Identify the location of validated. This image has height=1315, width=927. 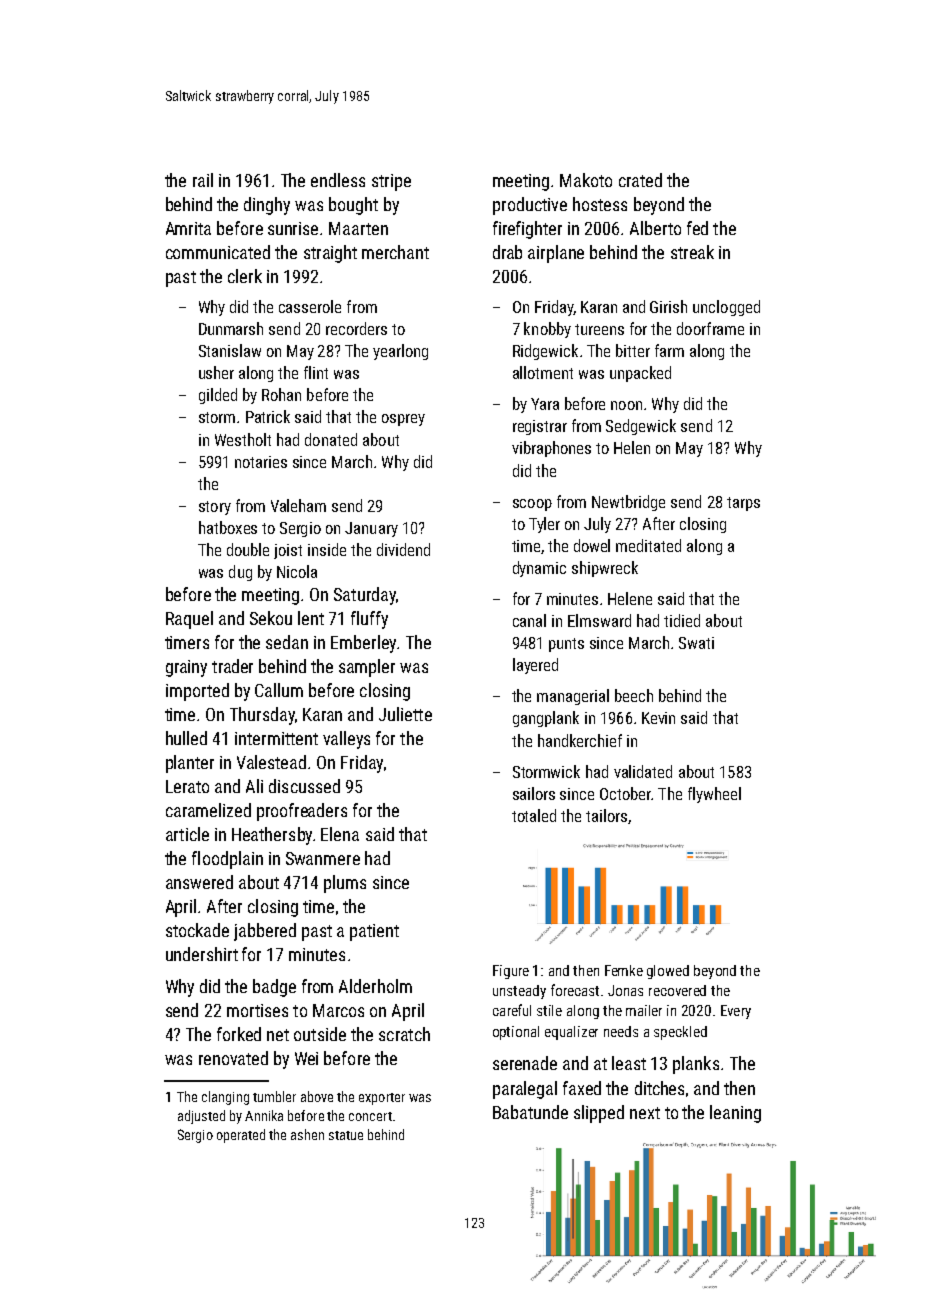
(643, 771).
